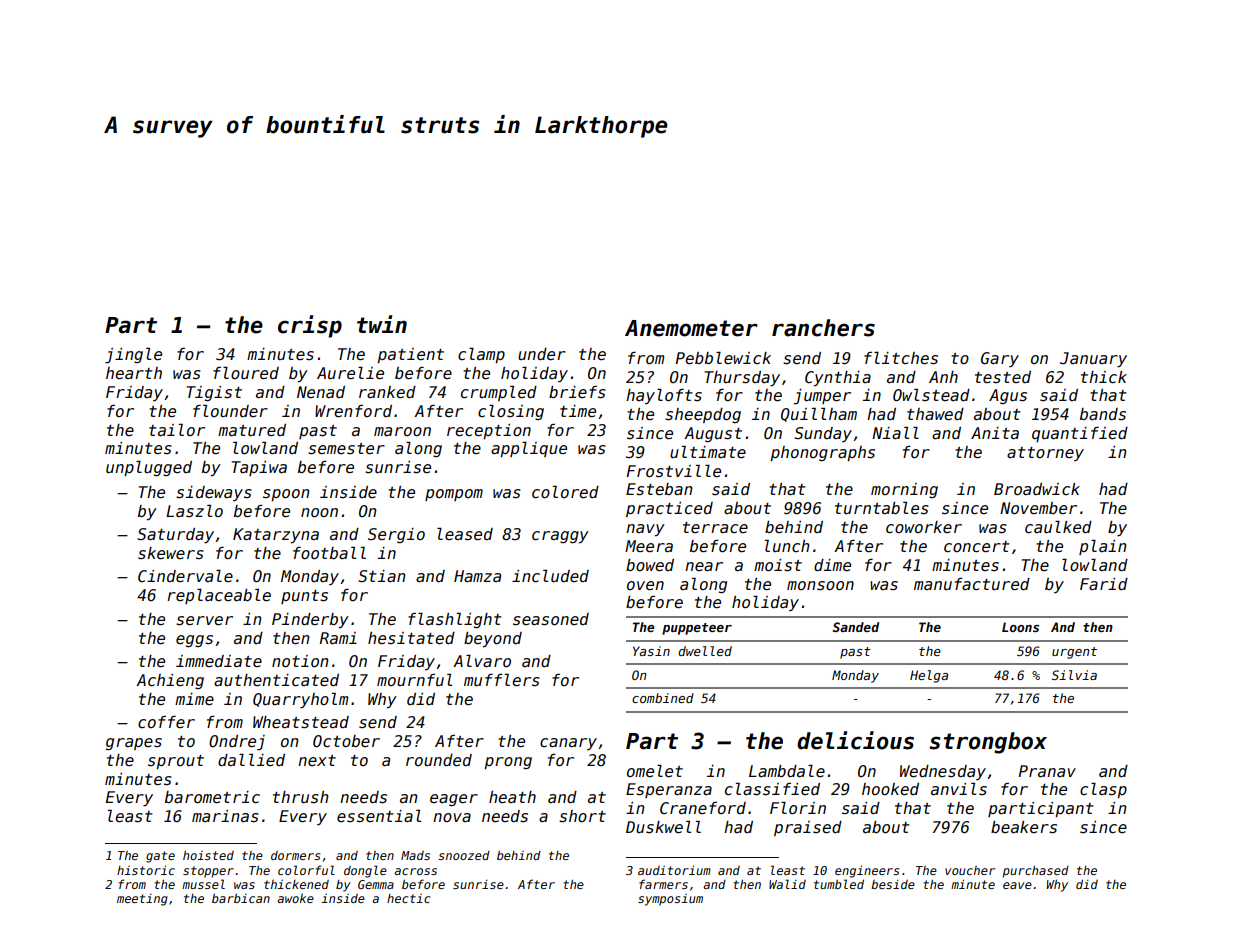 Image resolution: width=1233 pixels, height=952 pixels. Describe the element at coordinates (663, 698) in the screenshot. I see `combined` at that location.
